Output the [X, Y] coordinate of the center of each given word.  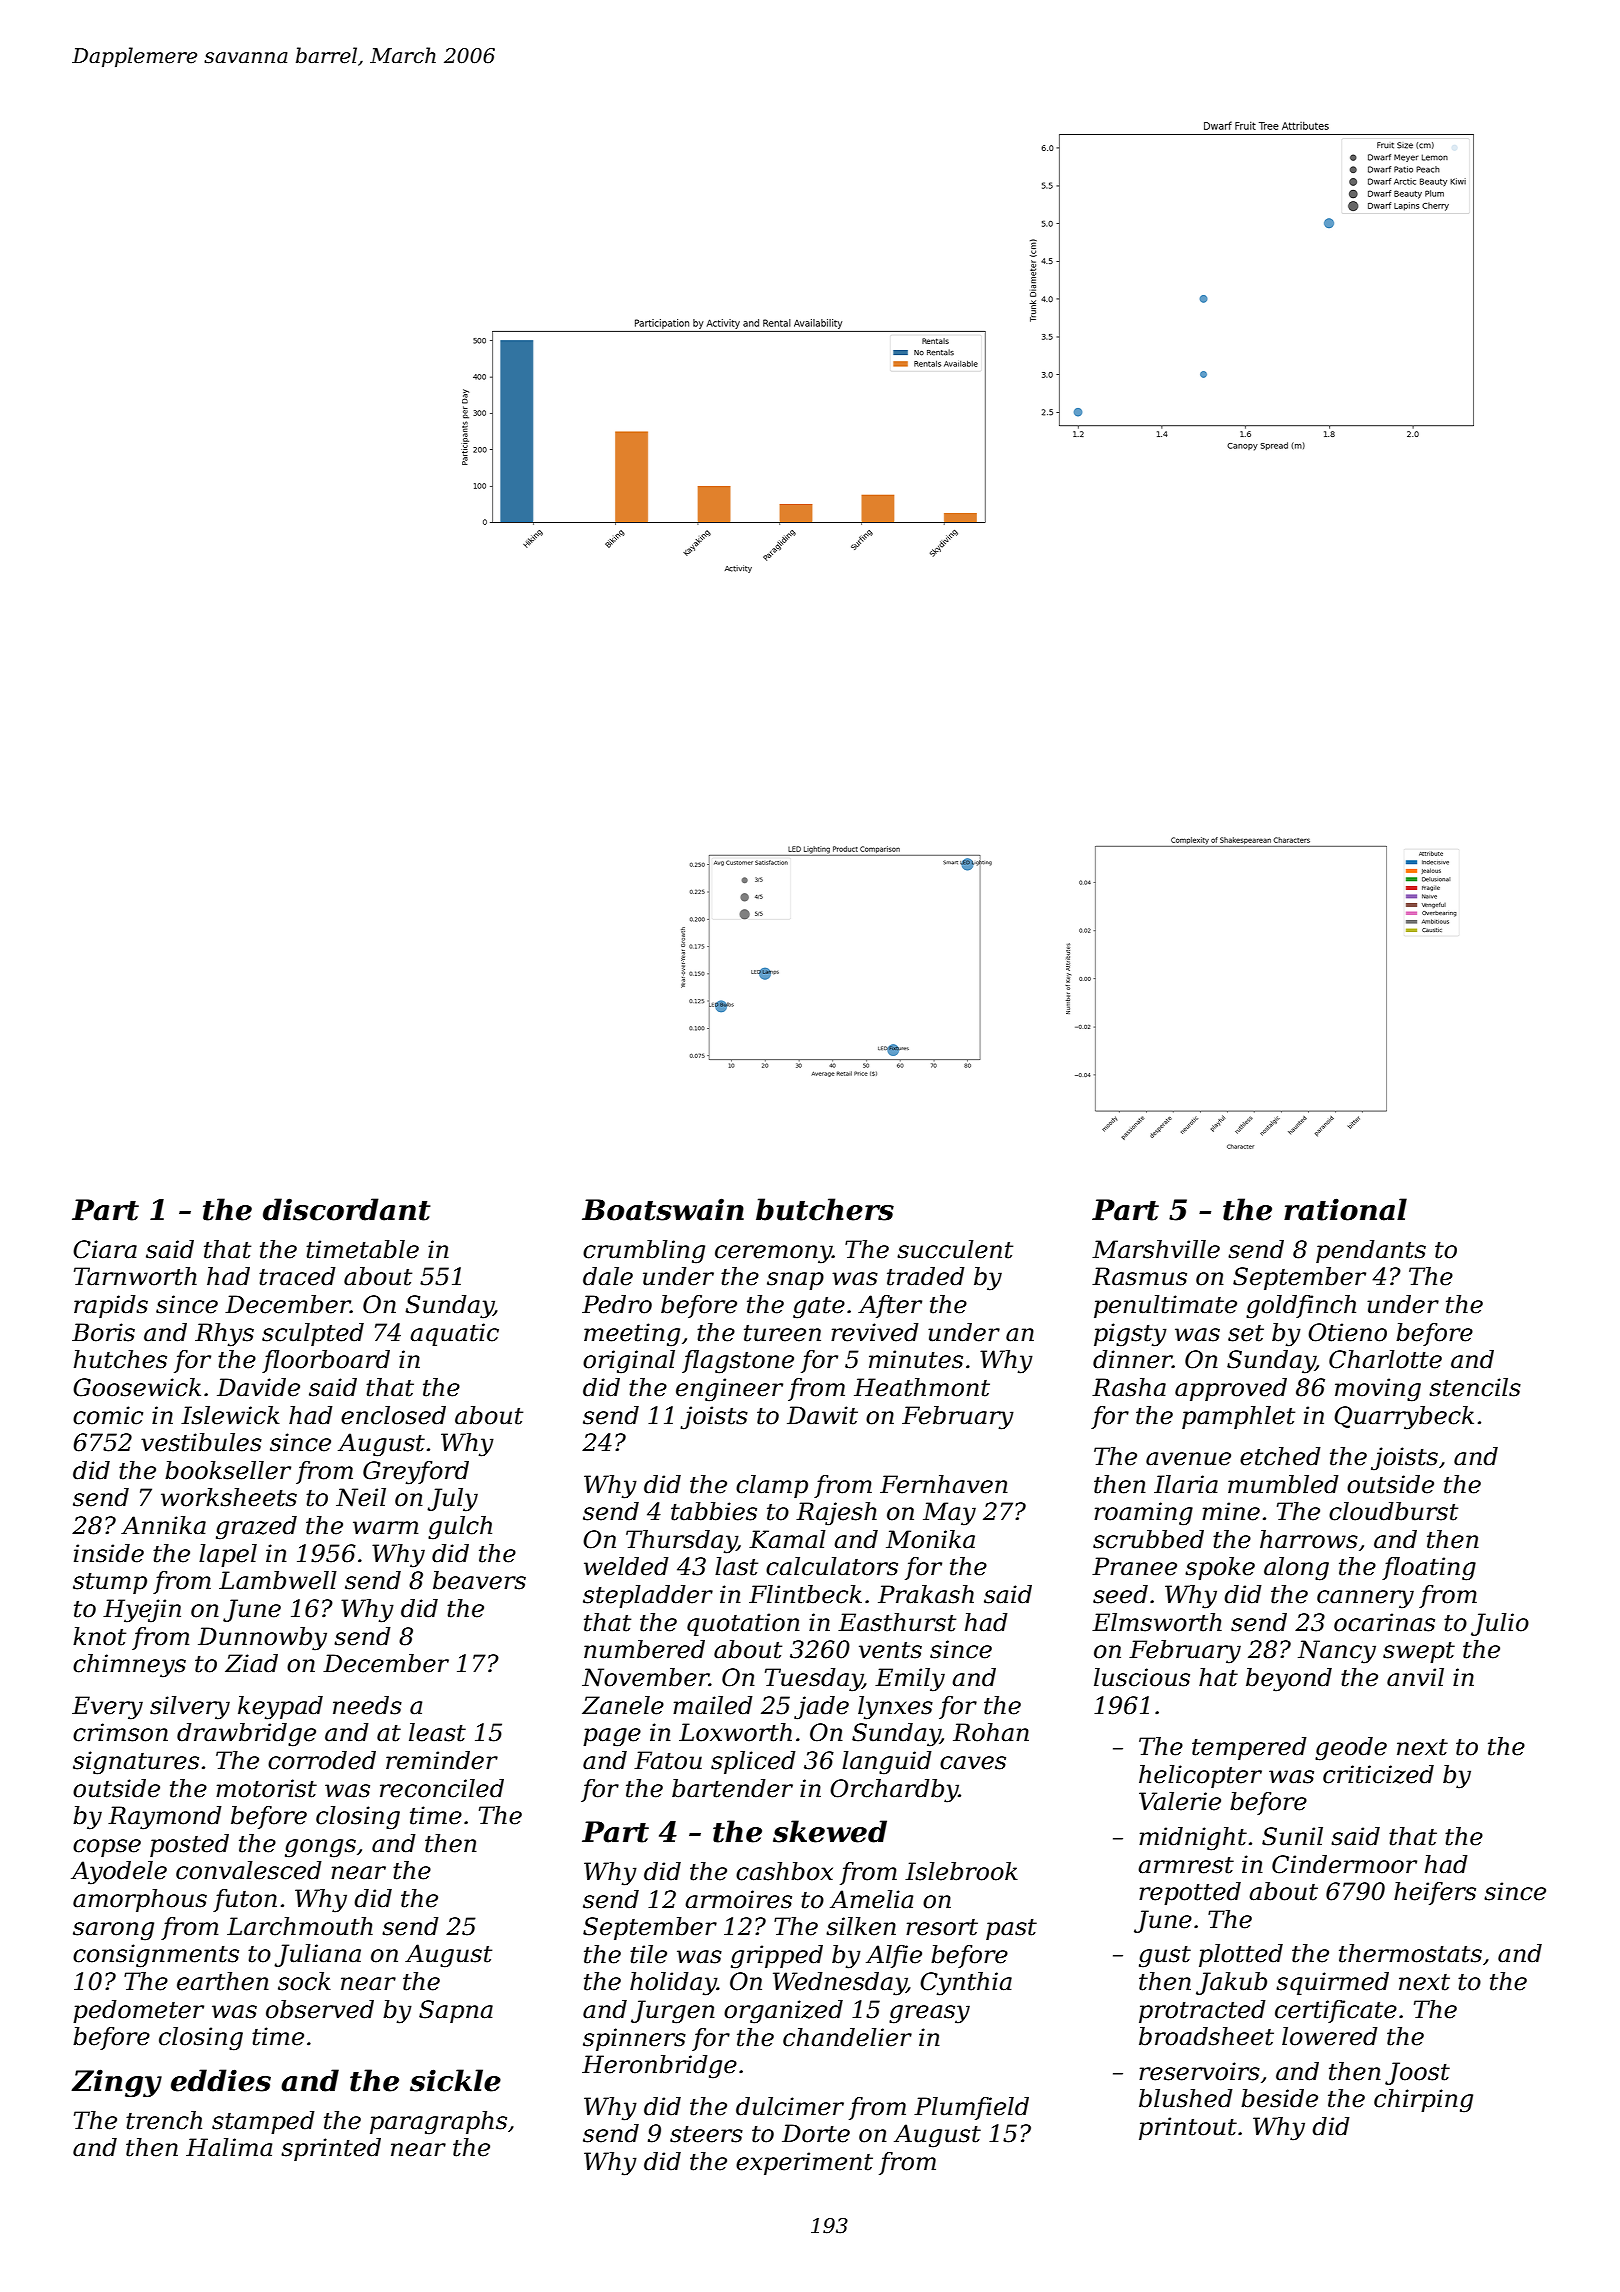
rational [1345, 1209]
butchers [825, 1209]
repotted [1190, 1893]
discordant [347, 1209]
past [1011, 1929]
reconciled [442, 1788]
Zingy [116, 2083]
